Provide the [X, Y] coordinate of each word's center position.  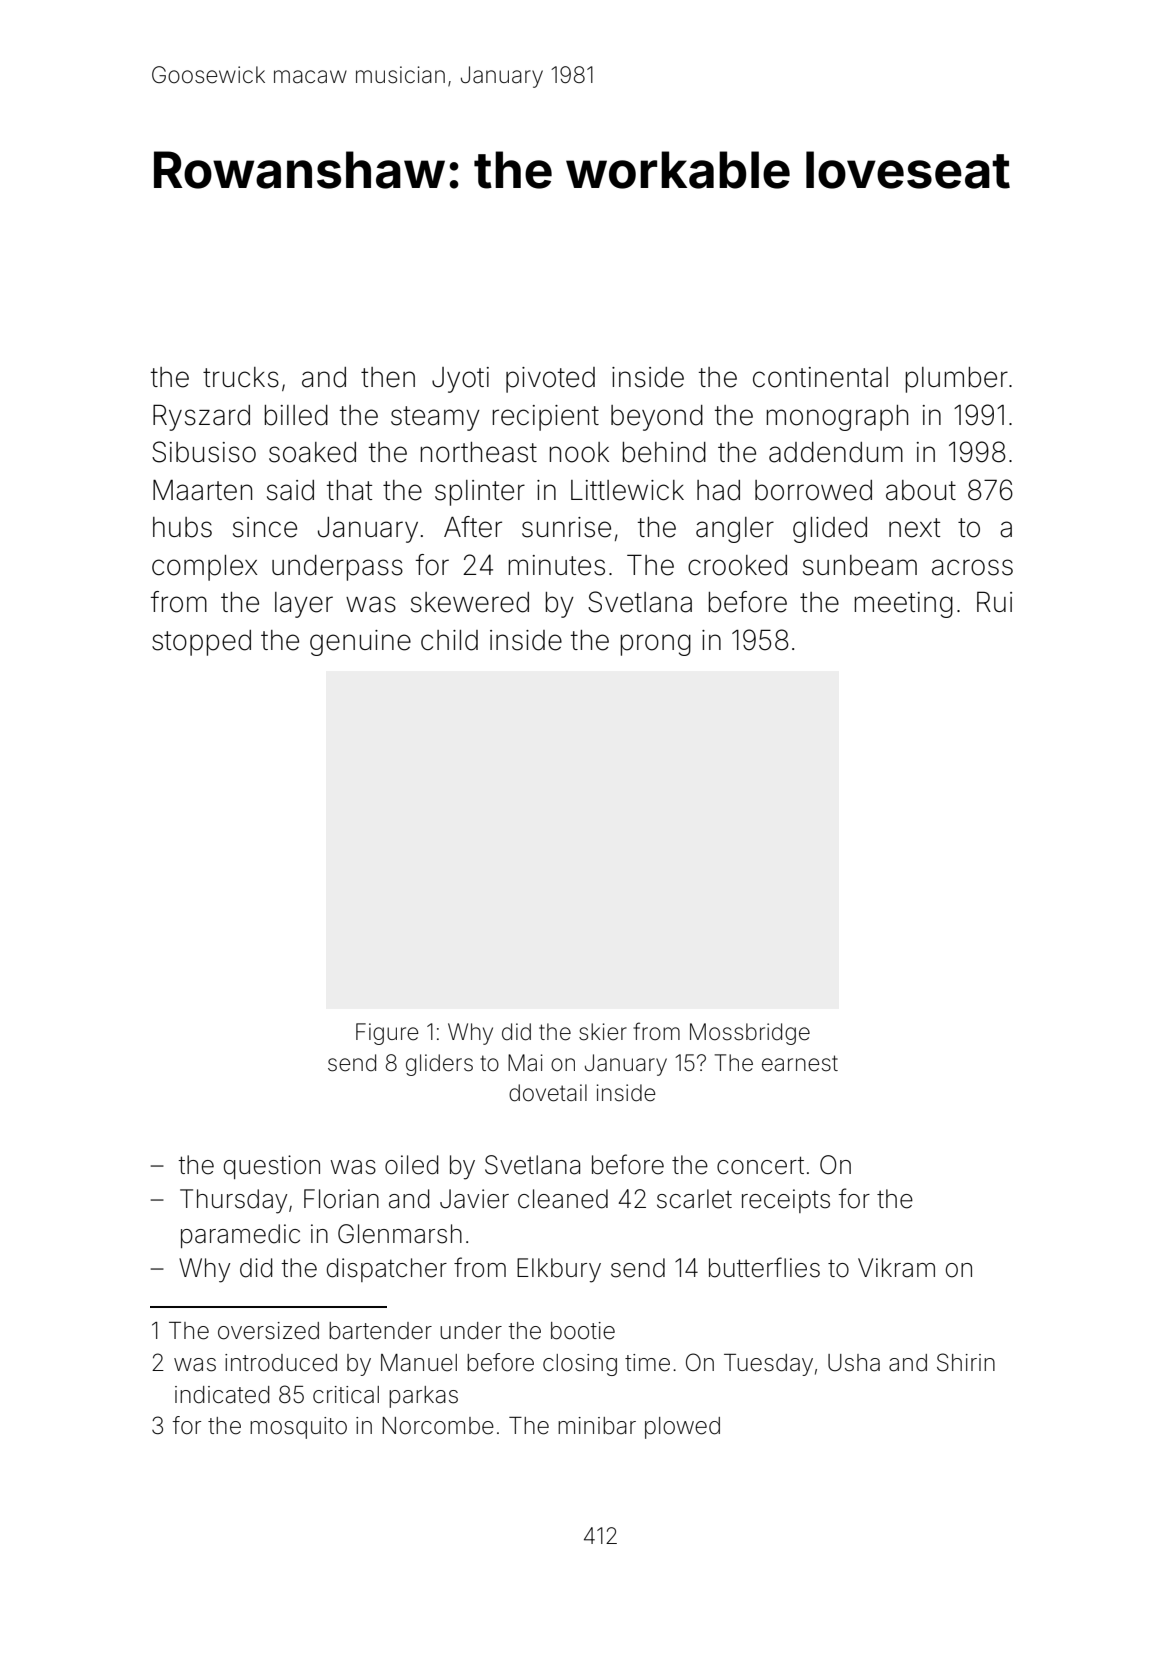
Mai [525, 1063]
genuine [360, 643]
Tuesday [768, 1365]
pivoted [550, 380]
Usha [854, 1363]
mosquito [298, 1428]
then [388, 377]
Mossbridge [750, 1034]
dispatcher [387, 1270]
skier [603, 1032]
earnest [800, 1063]
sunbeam [860, 565]
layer [304, 605]
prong [656, 645]
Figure [387, 1034]
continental [820, 377]
